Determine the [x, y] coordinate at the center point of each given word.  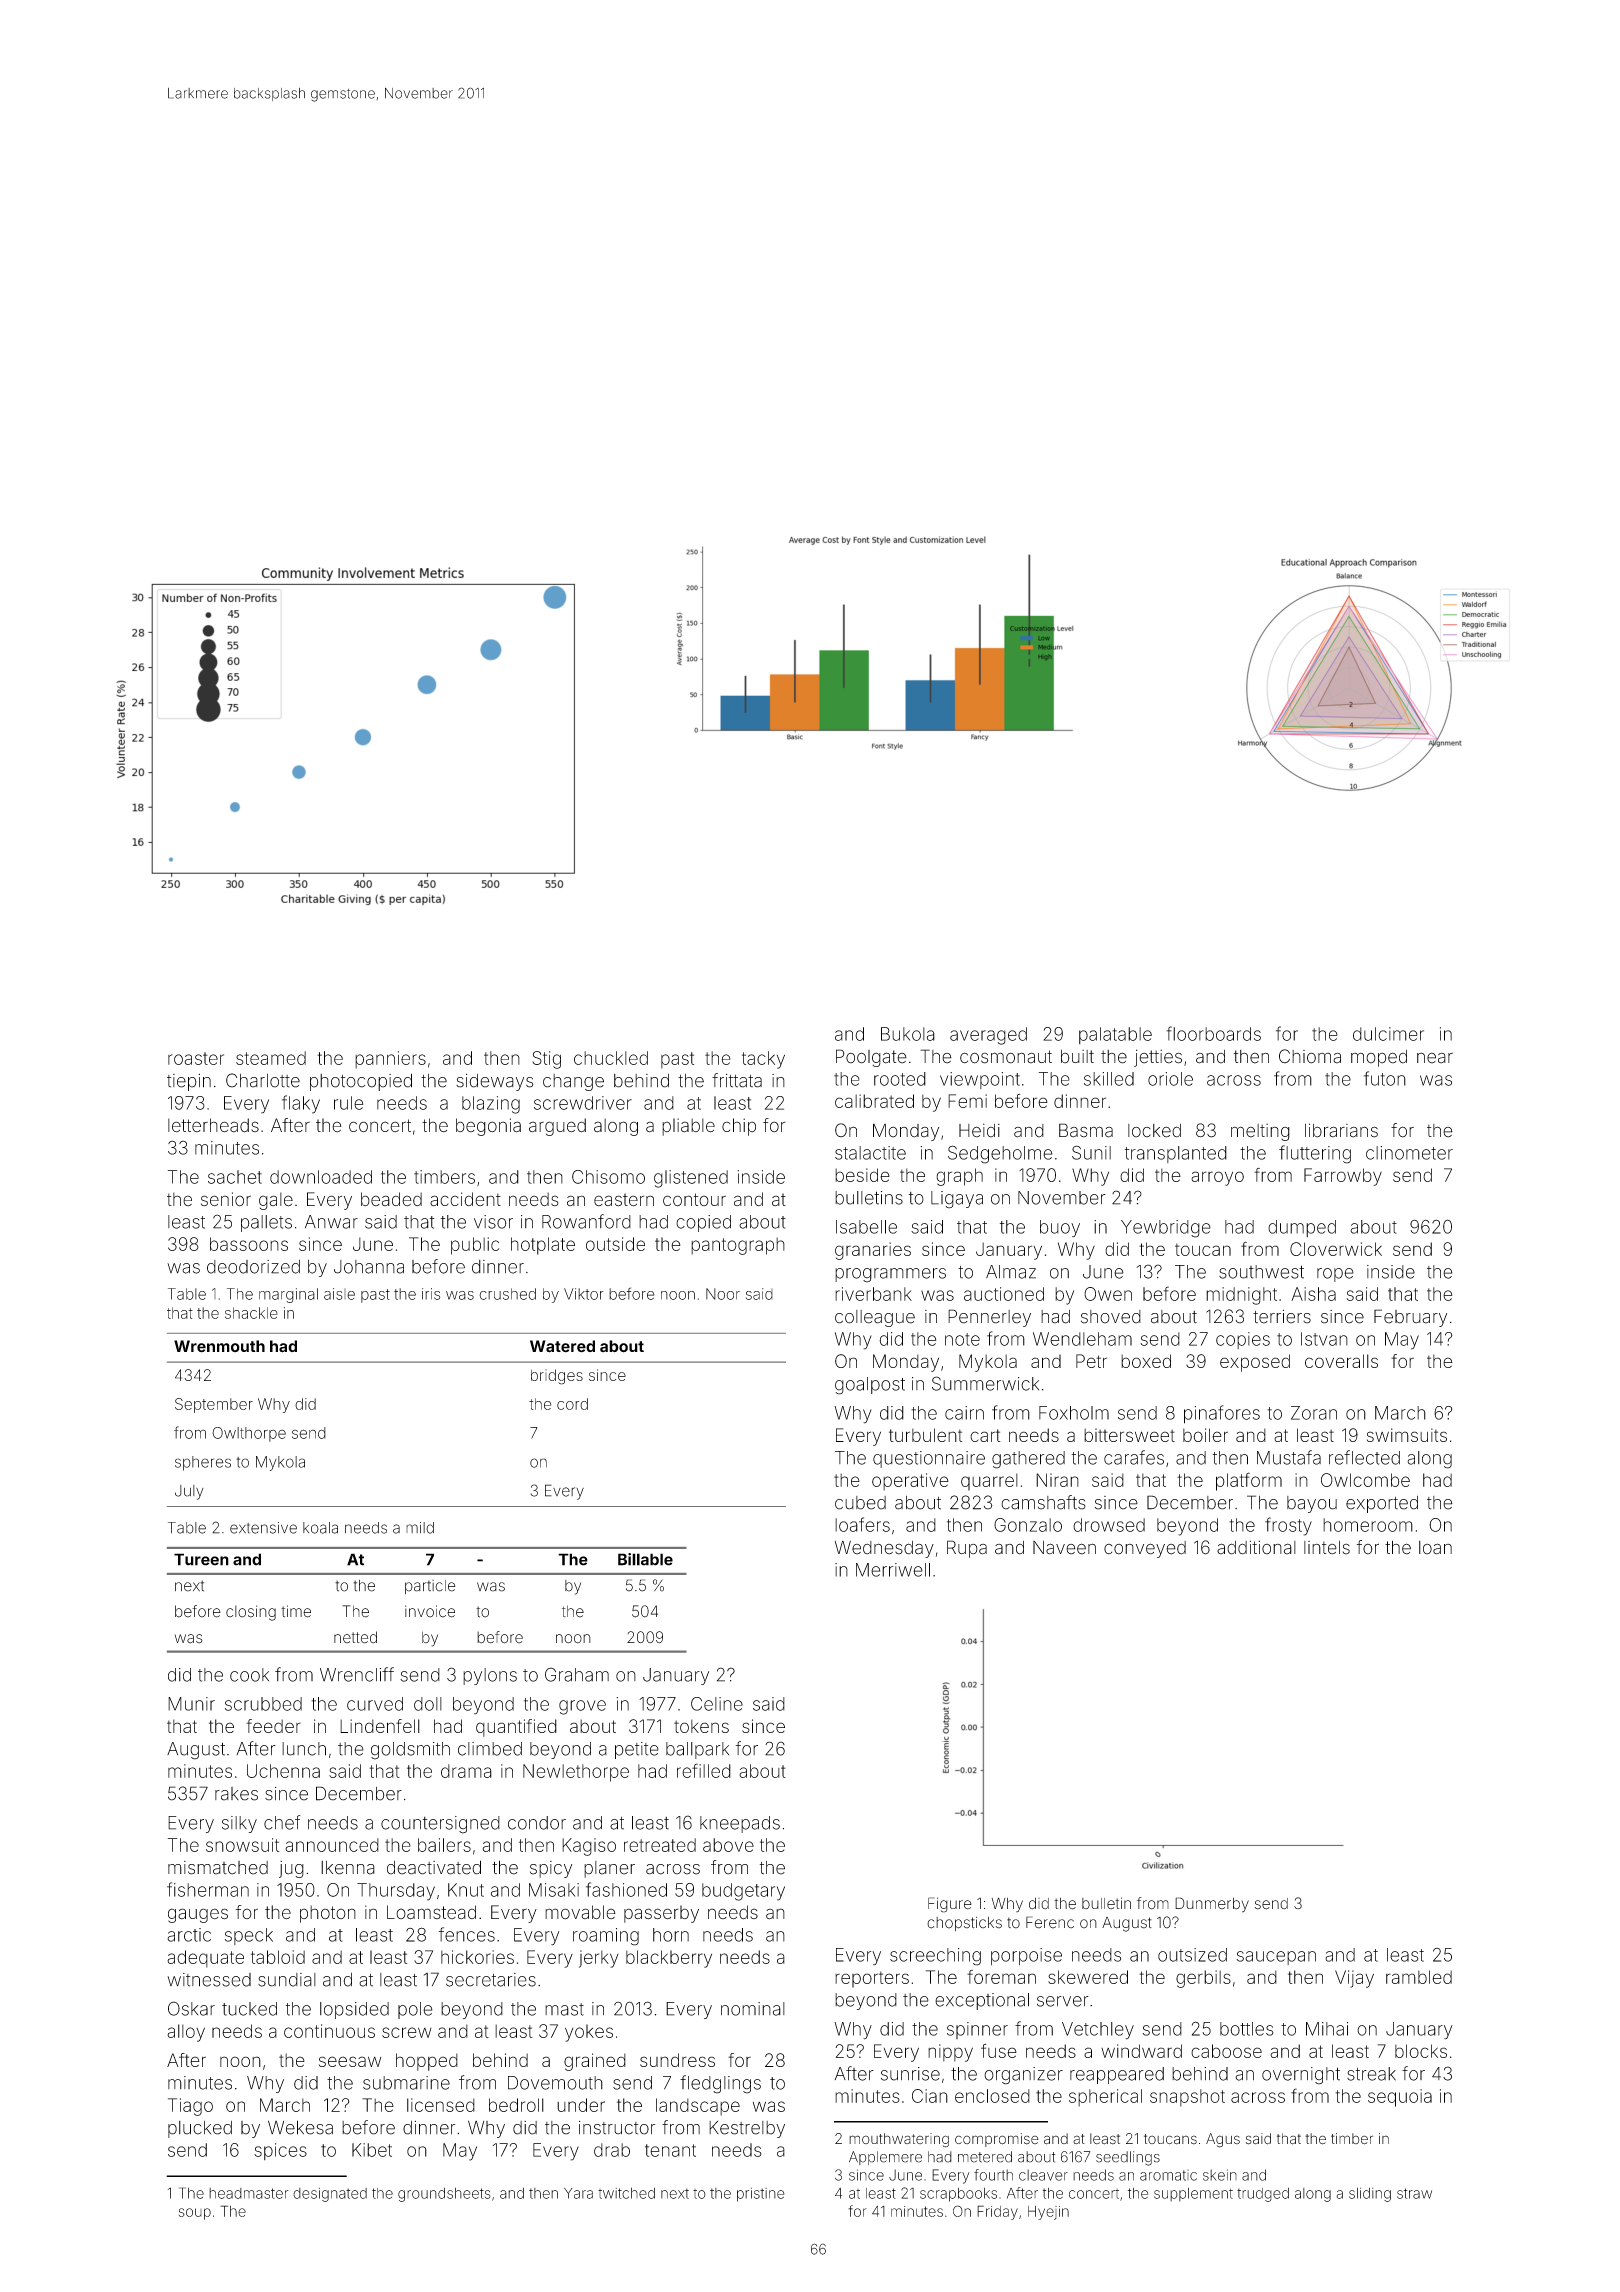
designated [330, 2195]
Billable [645, 1559]
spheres [203, 1463]
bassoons [249, 1244]
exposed [1255, 1363]
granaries [873, 1251]
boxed [1146, 1361]
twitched [626, 2193]
